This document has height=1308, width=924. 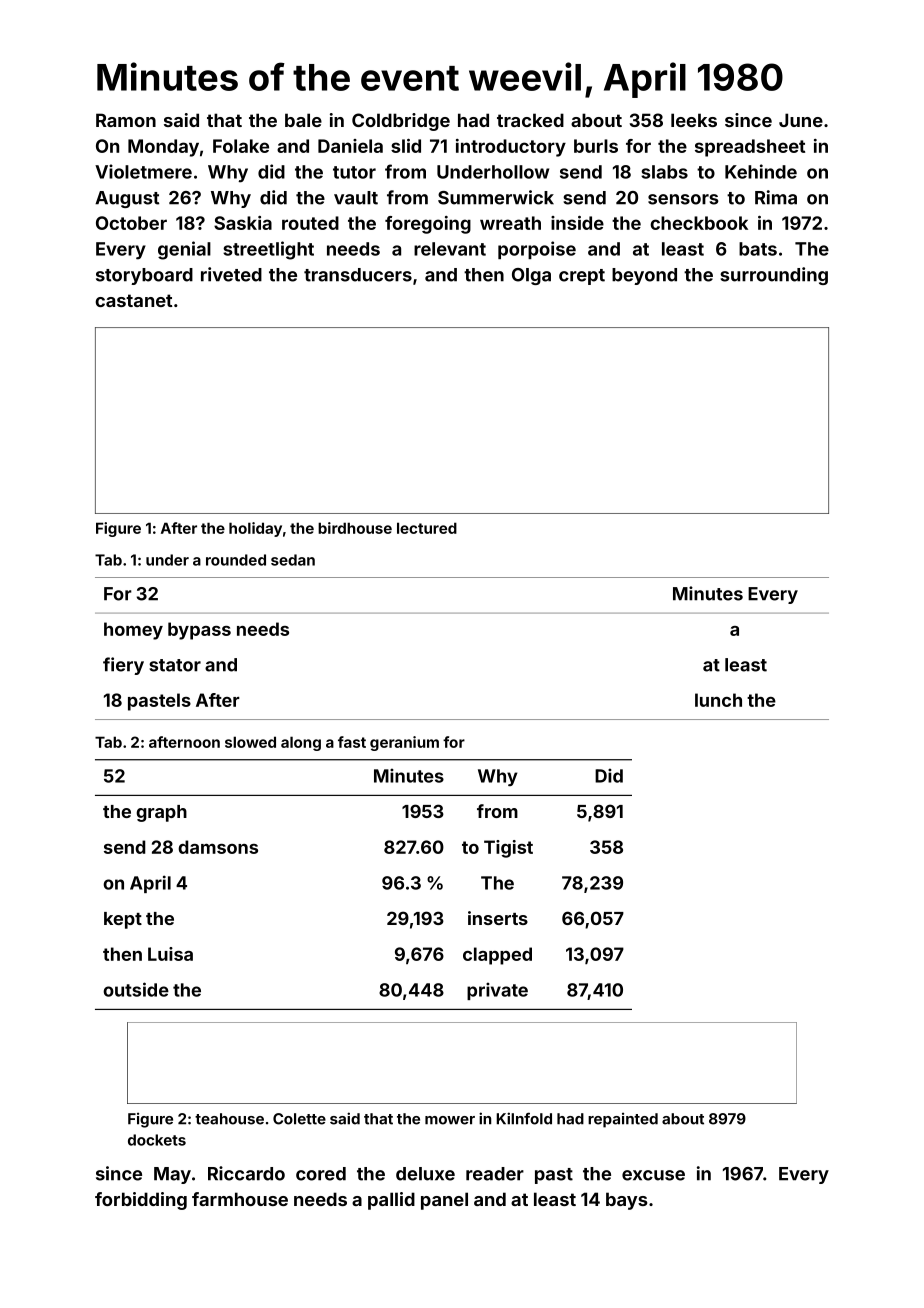 I want to click on June, so click(x=801, y=120).
